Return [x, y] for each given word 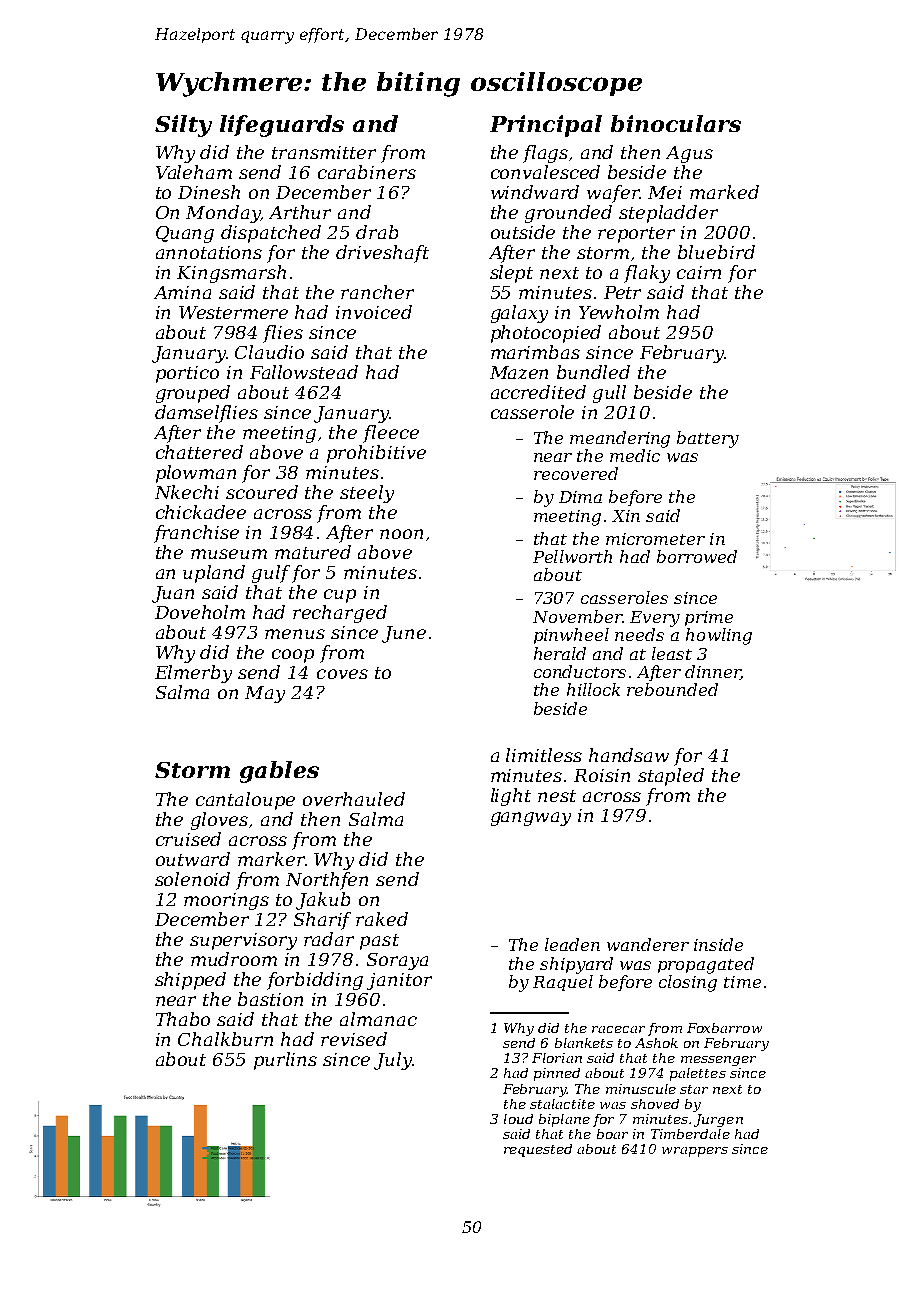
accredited [538, 392]
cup [340, 596]
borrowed [697, 556]
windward [535, 192]
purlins [285, 1061]
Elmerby [193, 674]
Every [655, 619]
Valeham [194, 172]
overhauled [354, 799]
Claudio [269, 352]
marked [724, 192]
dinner [713, 672]
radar [329, 939]
